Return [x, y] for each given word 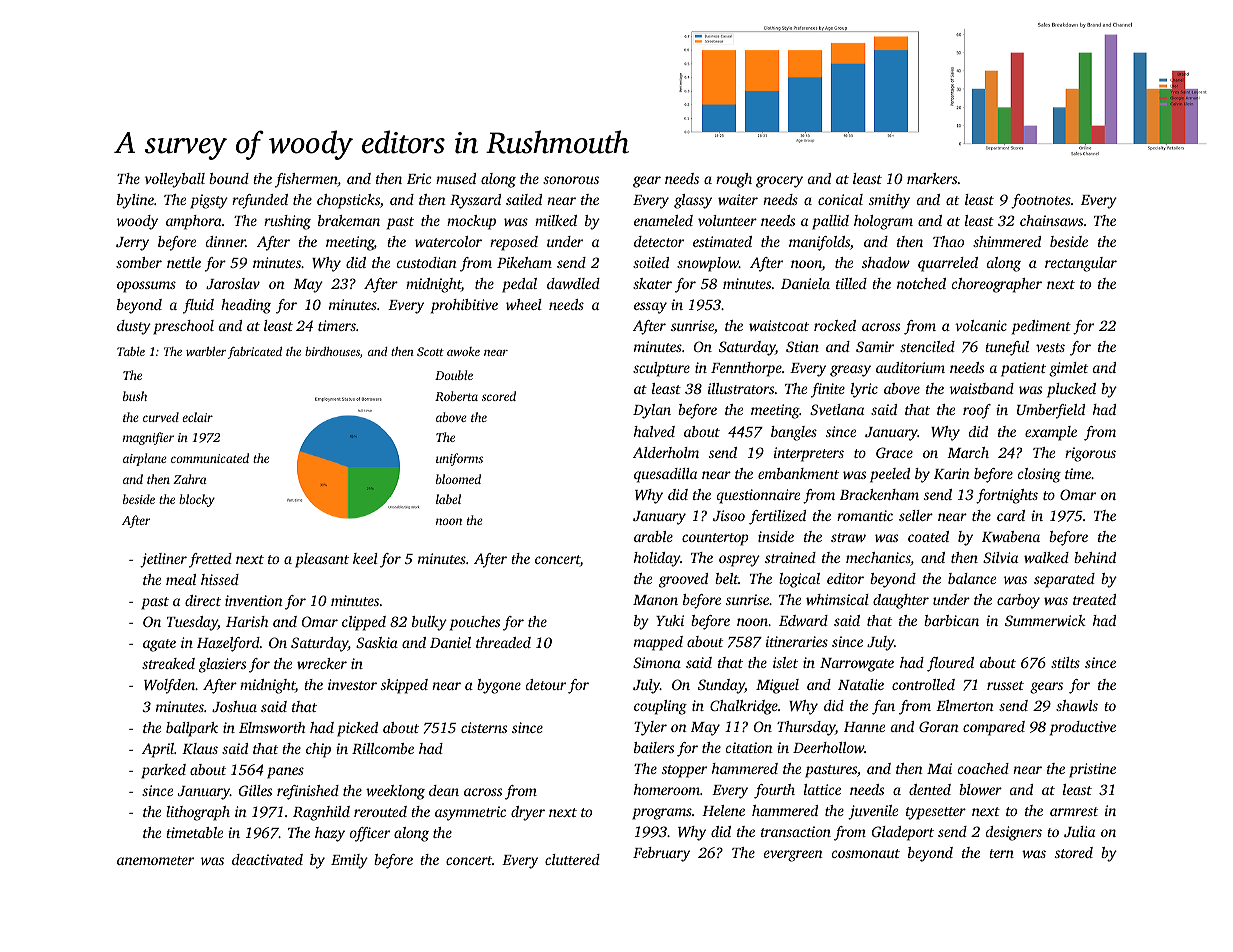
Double [454, 375]
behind [1095, 557]
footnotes [1041, 201]
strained [790, 557]
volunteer [727, 220]
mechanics [878, 559]
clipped [364, 623]
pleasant [322, 560]
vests [1050, 347]
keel [365, 558]
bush [135, 396]
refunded [260, 201]
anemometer [155, 860]
